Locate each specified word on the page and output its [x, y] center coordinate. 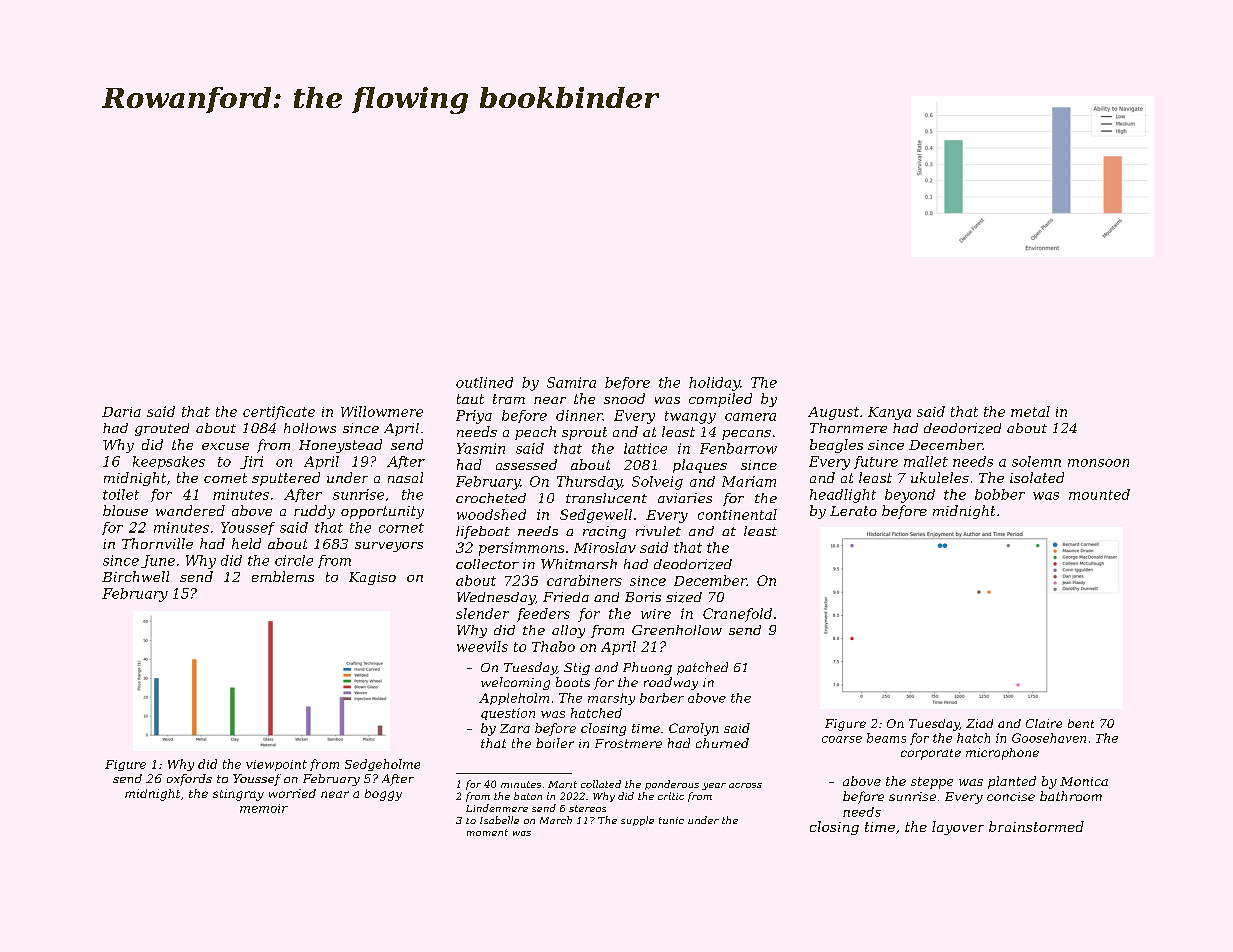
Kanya [889, 413]
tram [509, 399]
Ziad [979, 723]
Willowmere [382, 411]
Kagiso [372, 578]
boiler [555, 743]
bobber [1000, 494]
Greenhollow [677, 630]
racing [604, 532]
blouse [125, 510]
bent [1081, 723]
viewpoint [276, 765]
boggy [383, 795]
